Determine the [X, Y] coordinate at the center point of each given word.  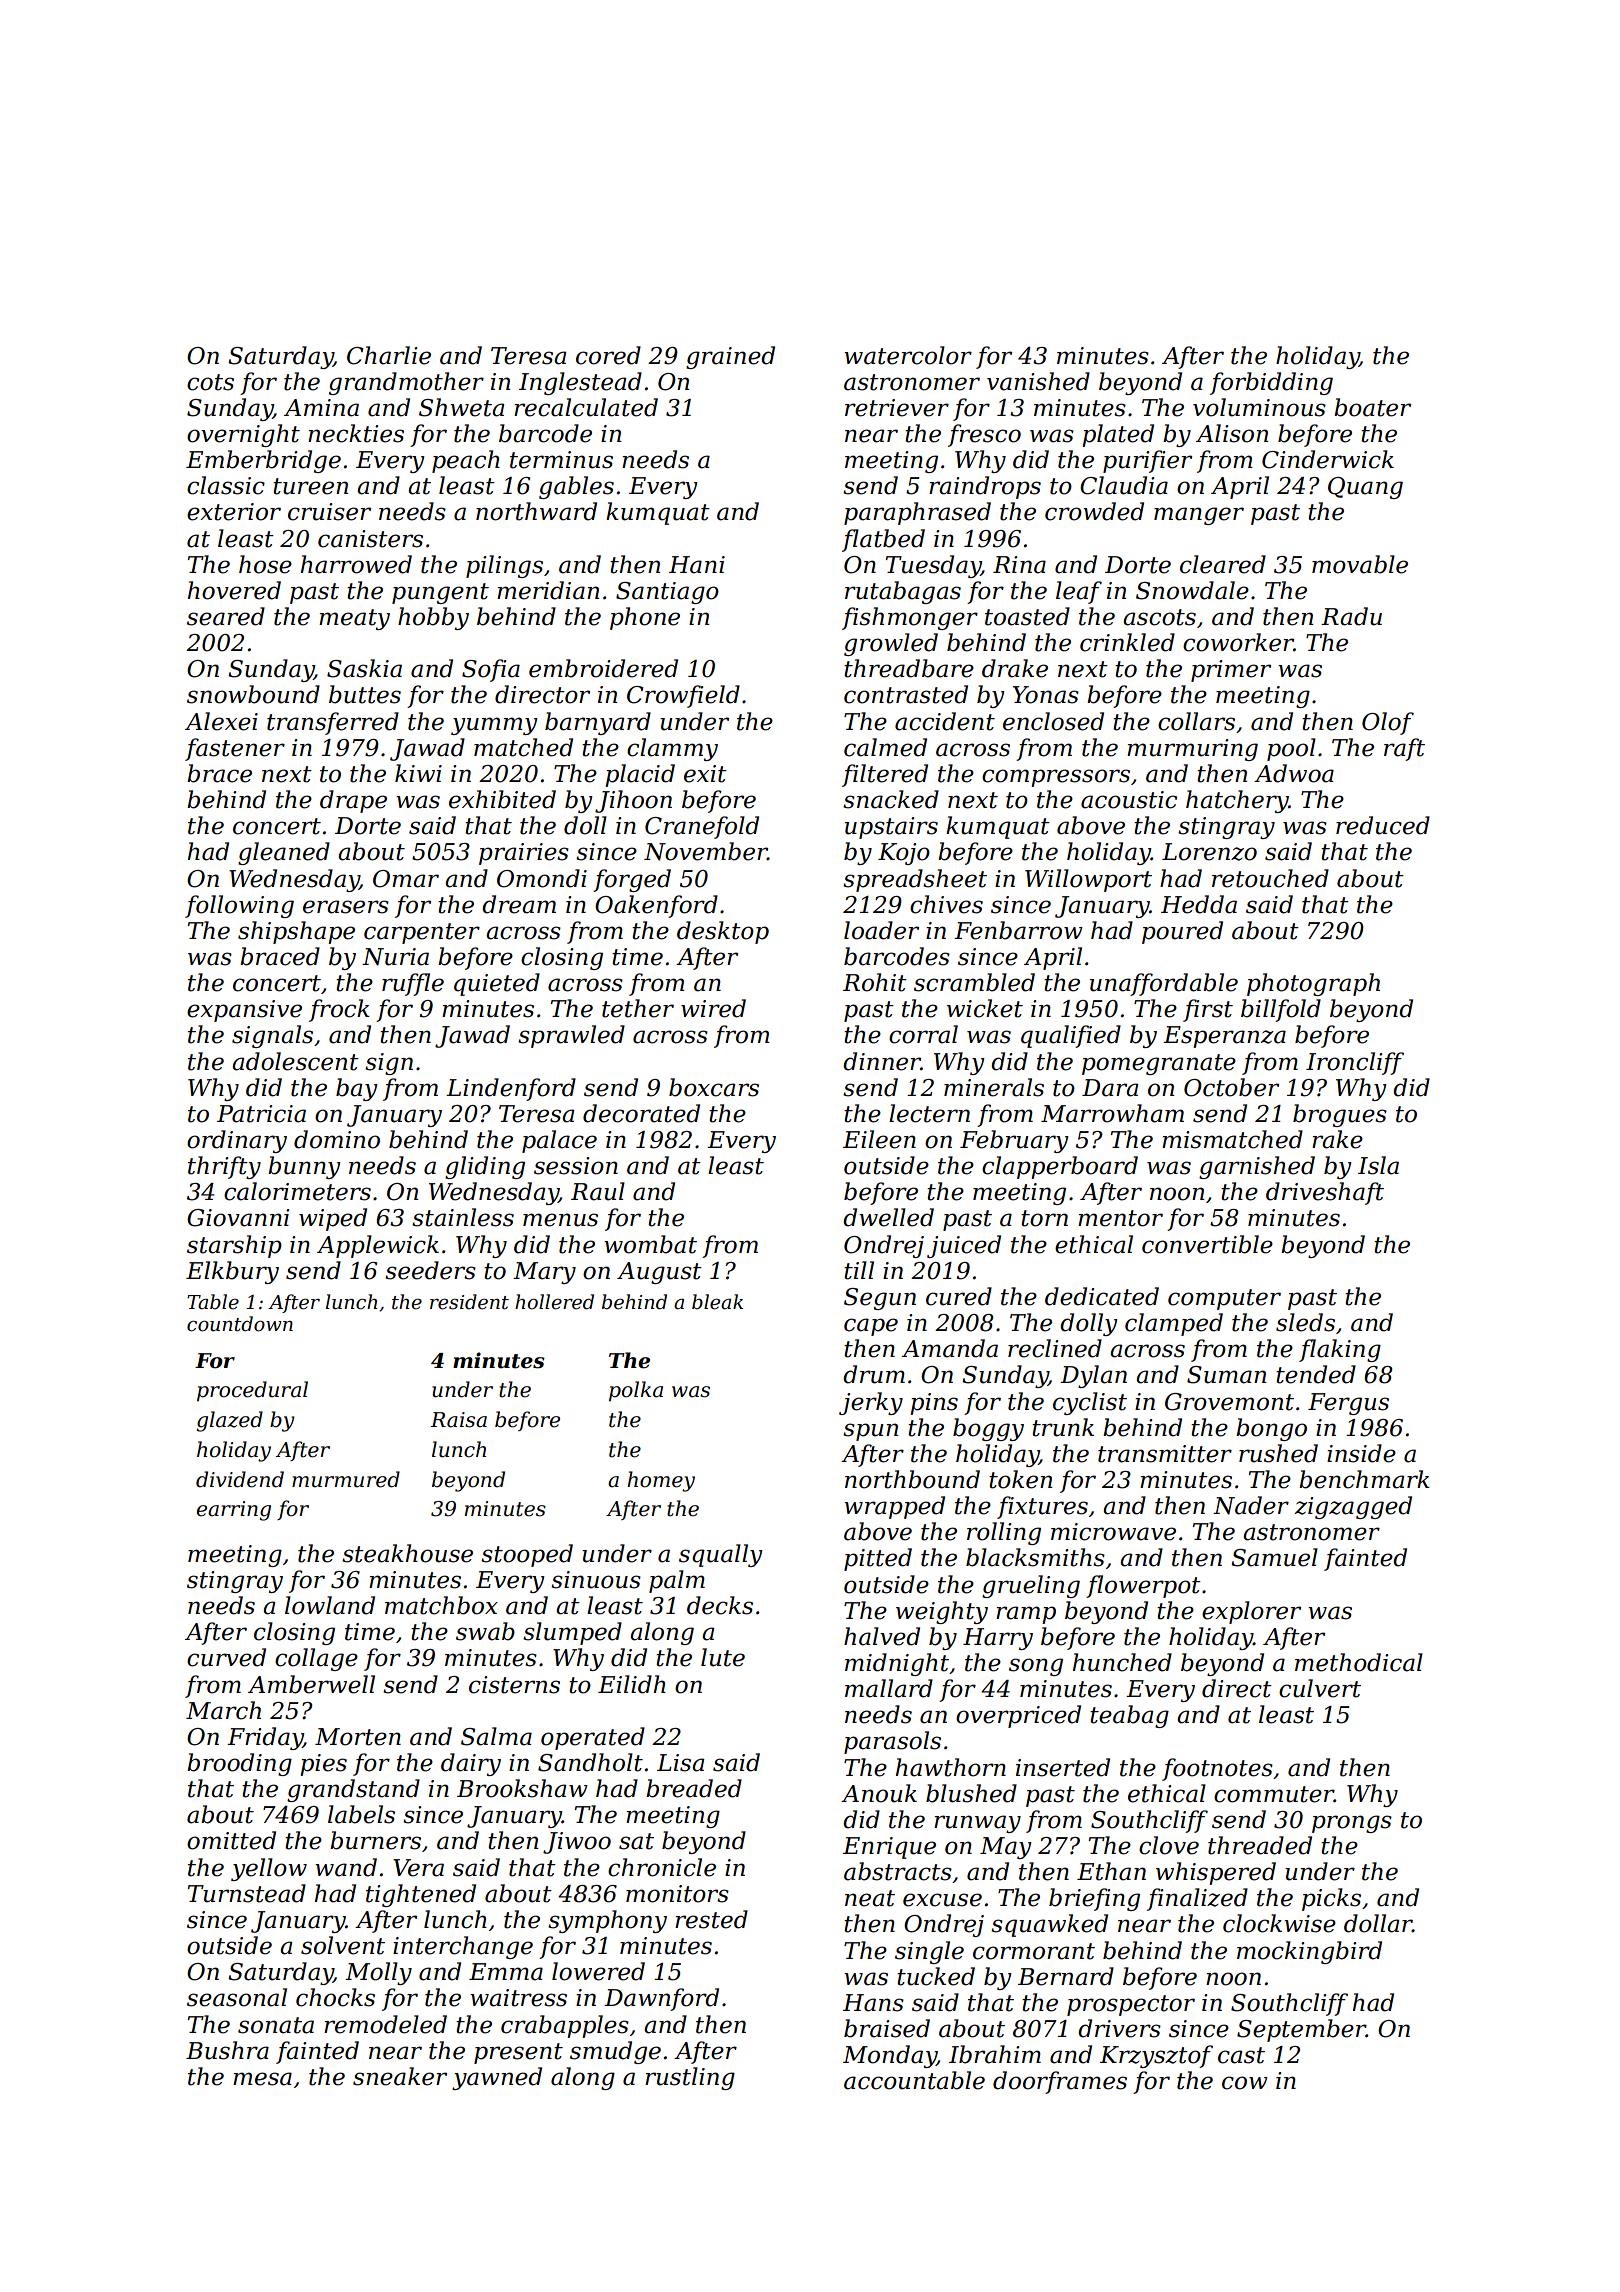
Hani [697, 565]
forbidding [1271, 383]
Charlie [389, 355]
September [1301, 2030]
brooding [239, 1764]
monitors [677, 1894]
